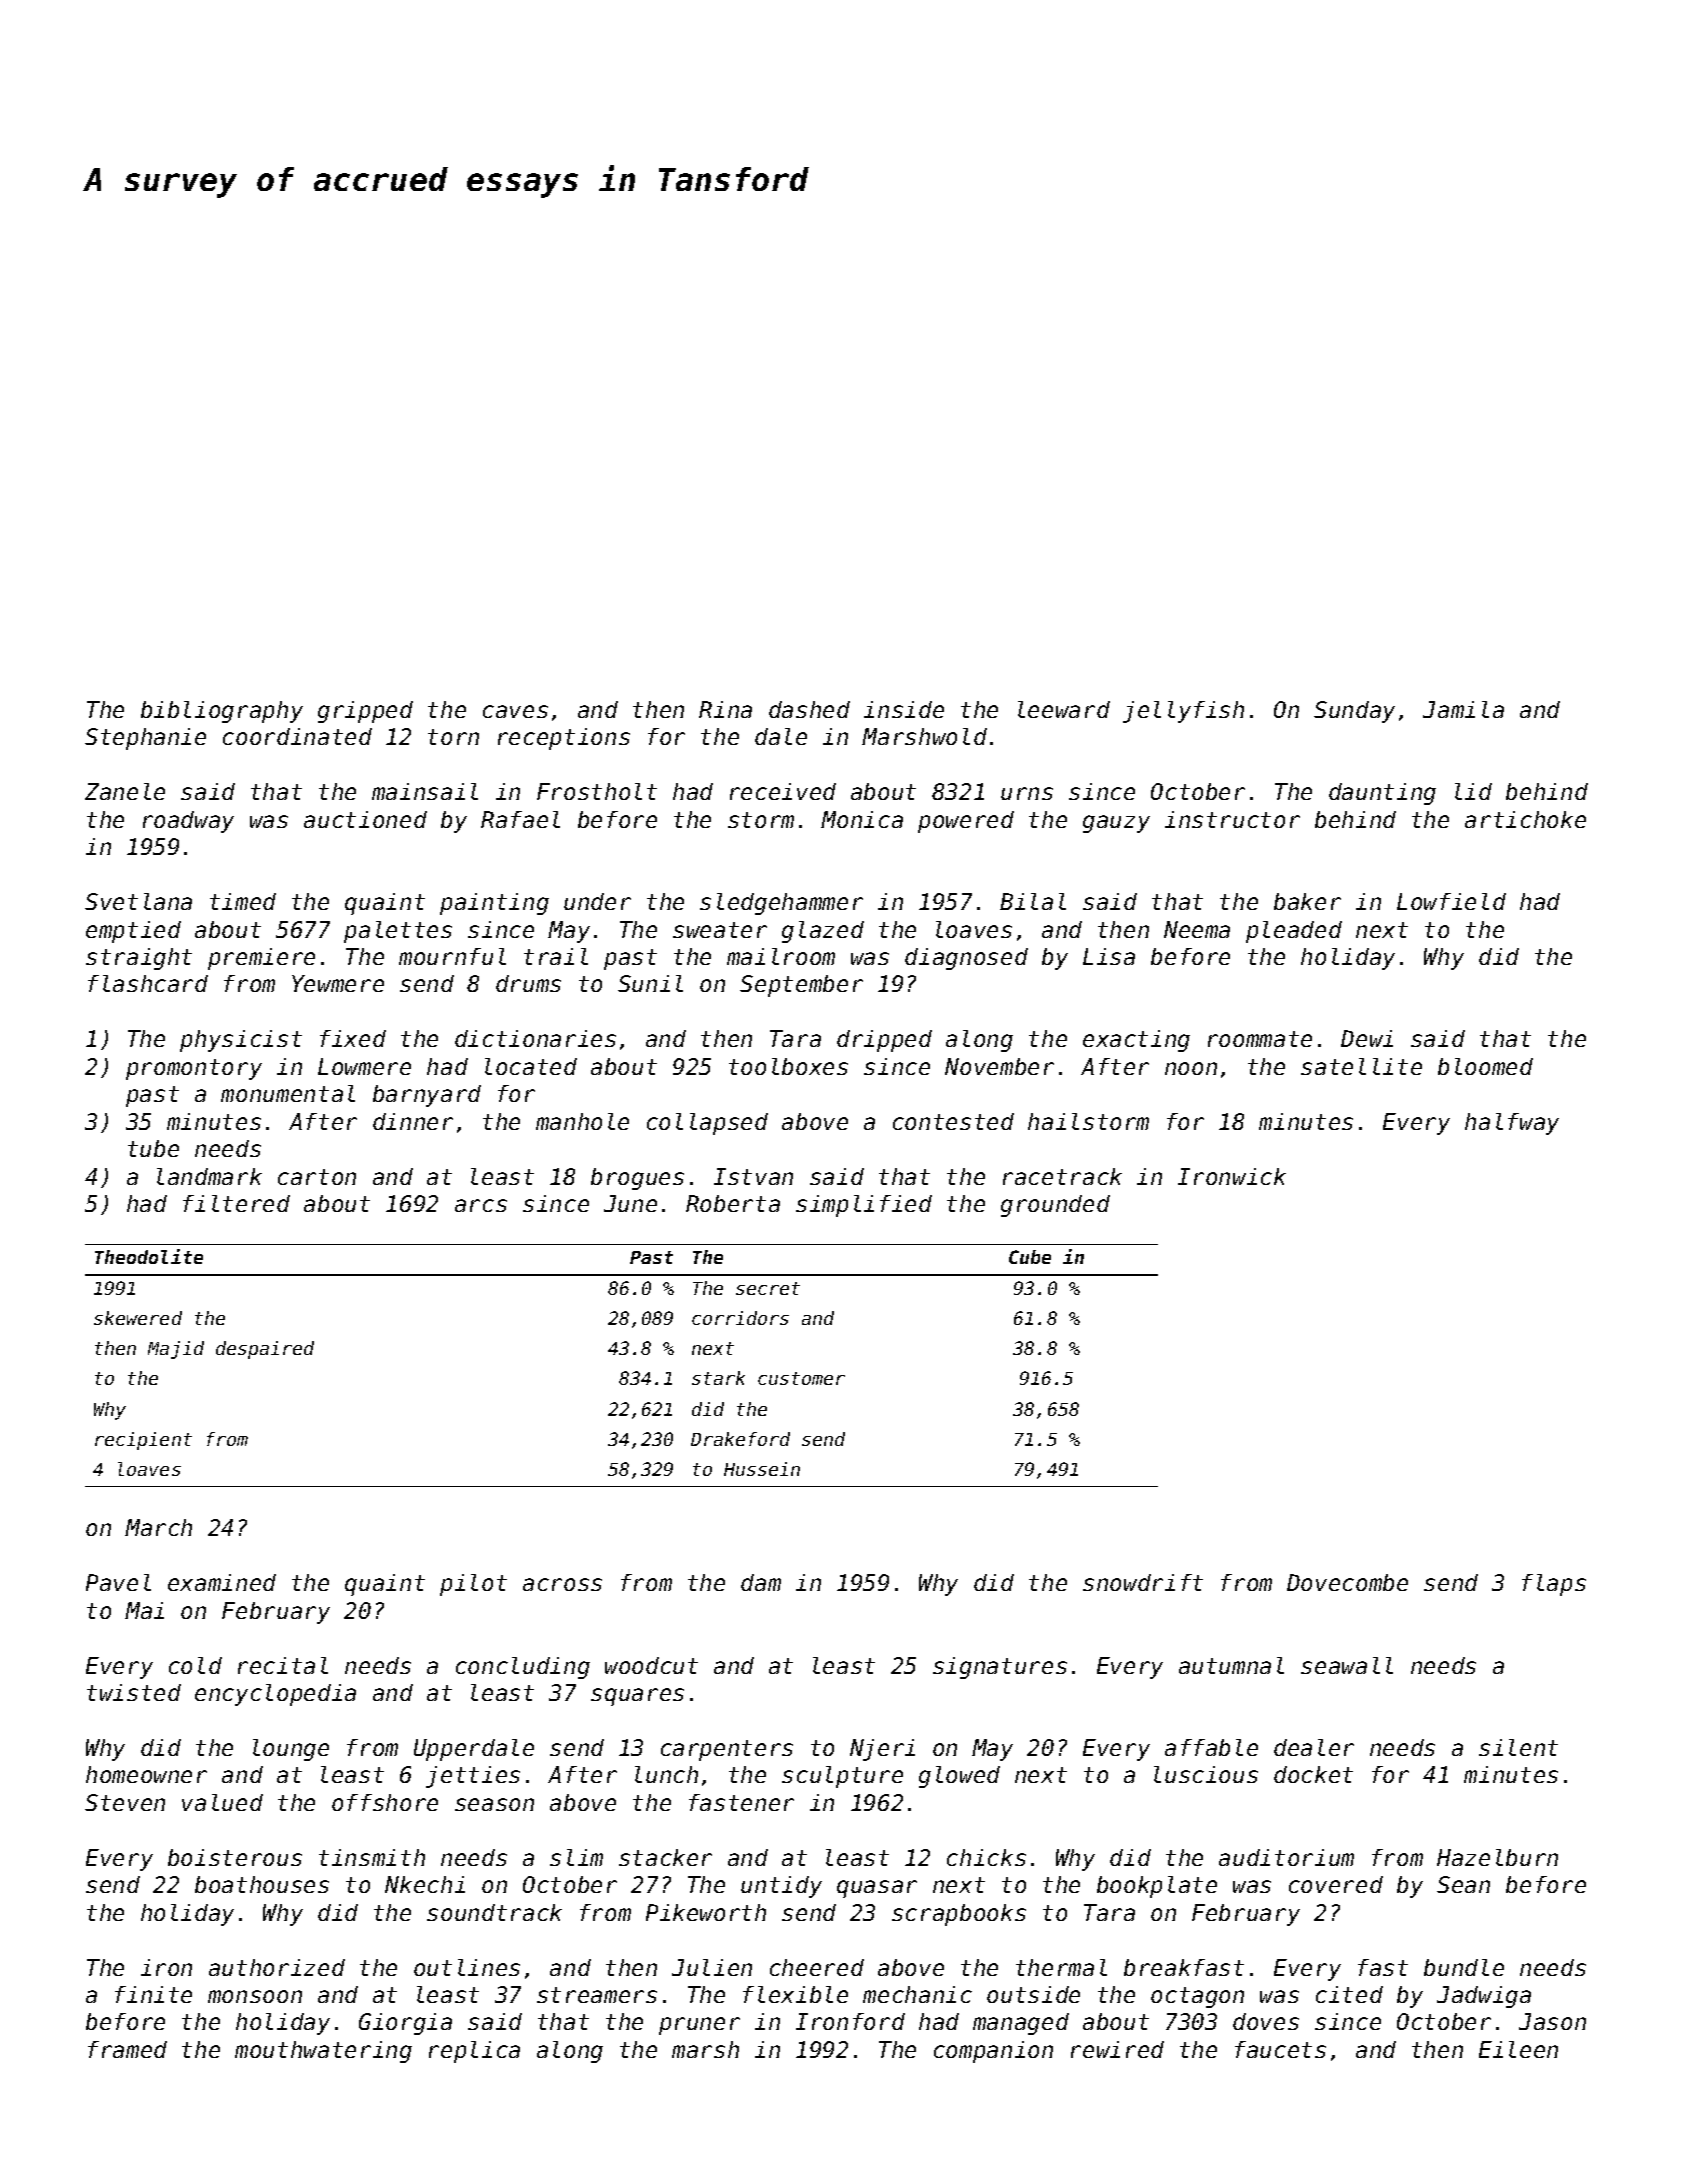 This screenshot has height=2178, width=1683. Describe the element at coordinates (1518, 1747) in the screenshot. I see `silent` at that location.
